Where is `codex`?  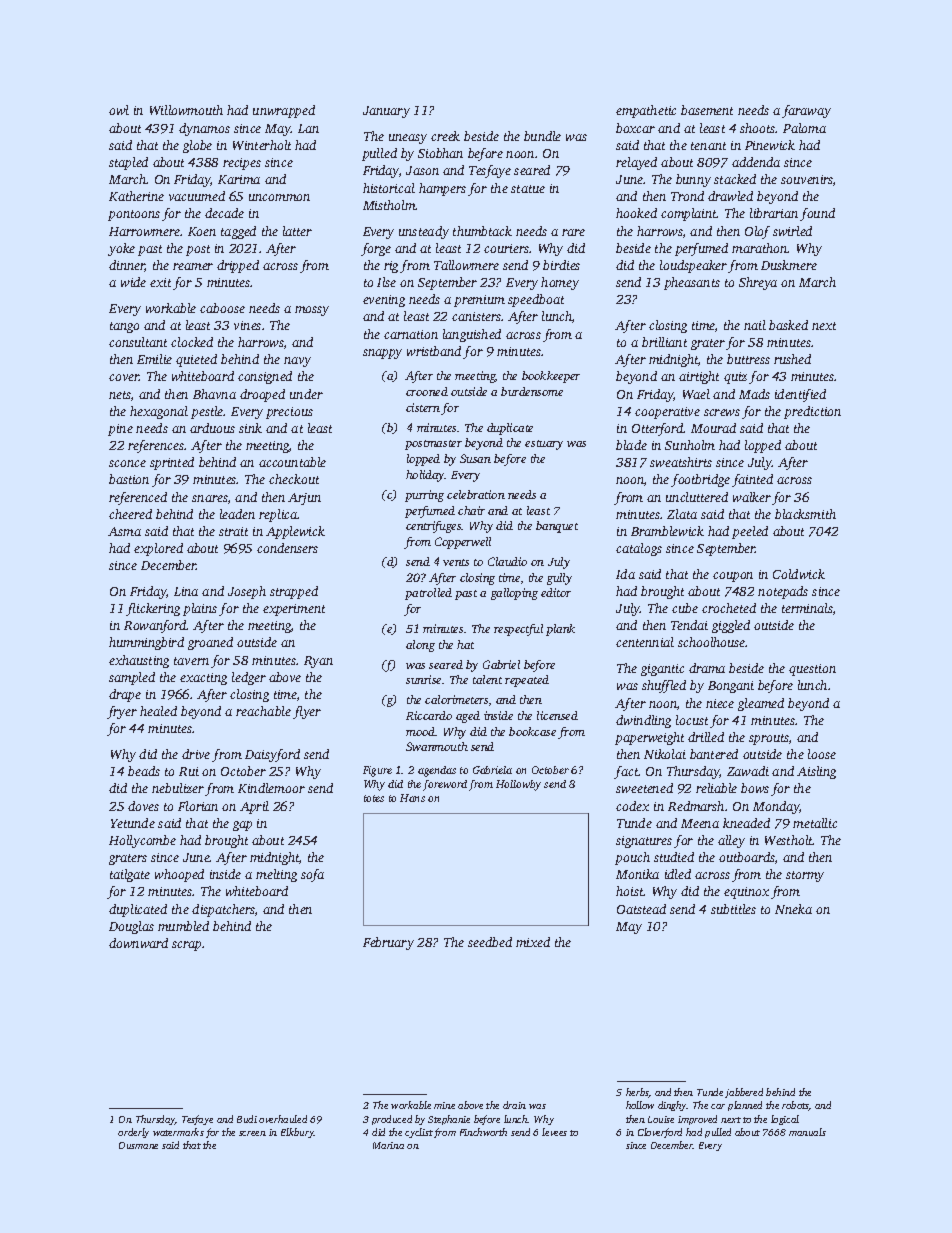 codex is located at coordinates (632, 806).
